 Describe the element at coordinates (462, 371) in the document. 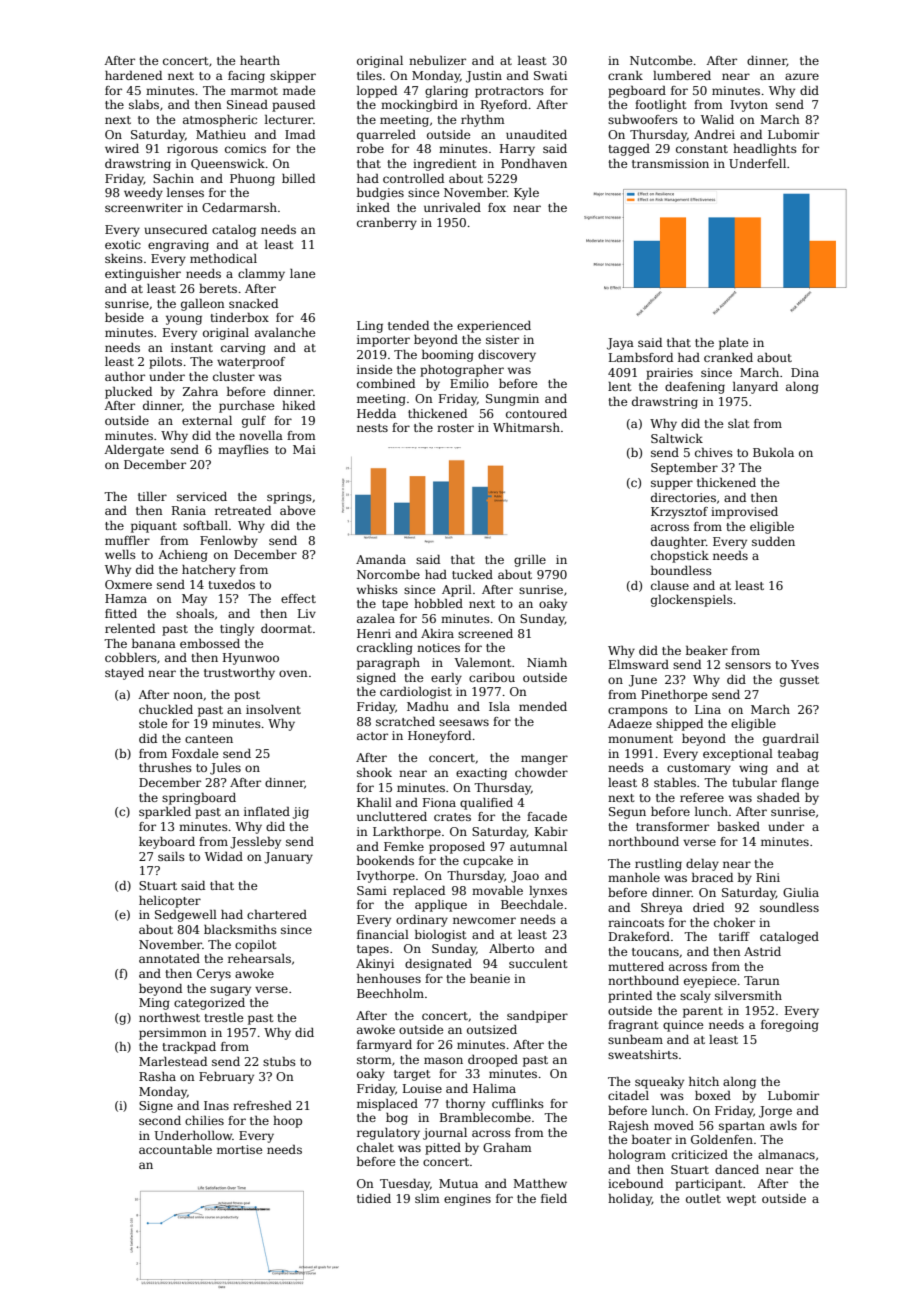

I see `photographer` at that location.
